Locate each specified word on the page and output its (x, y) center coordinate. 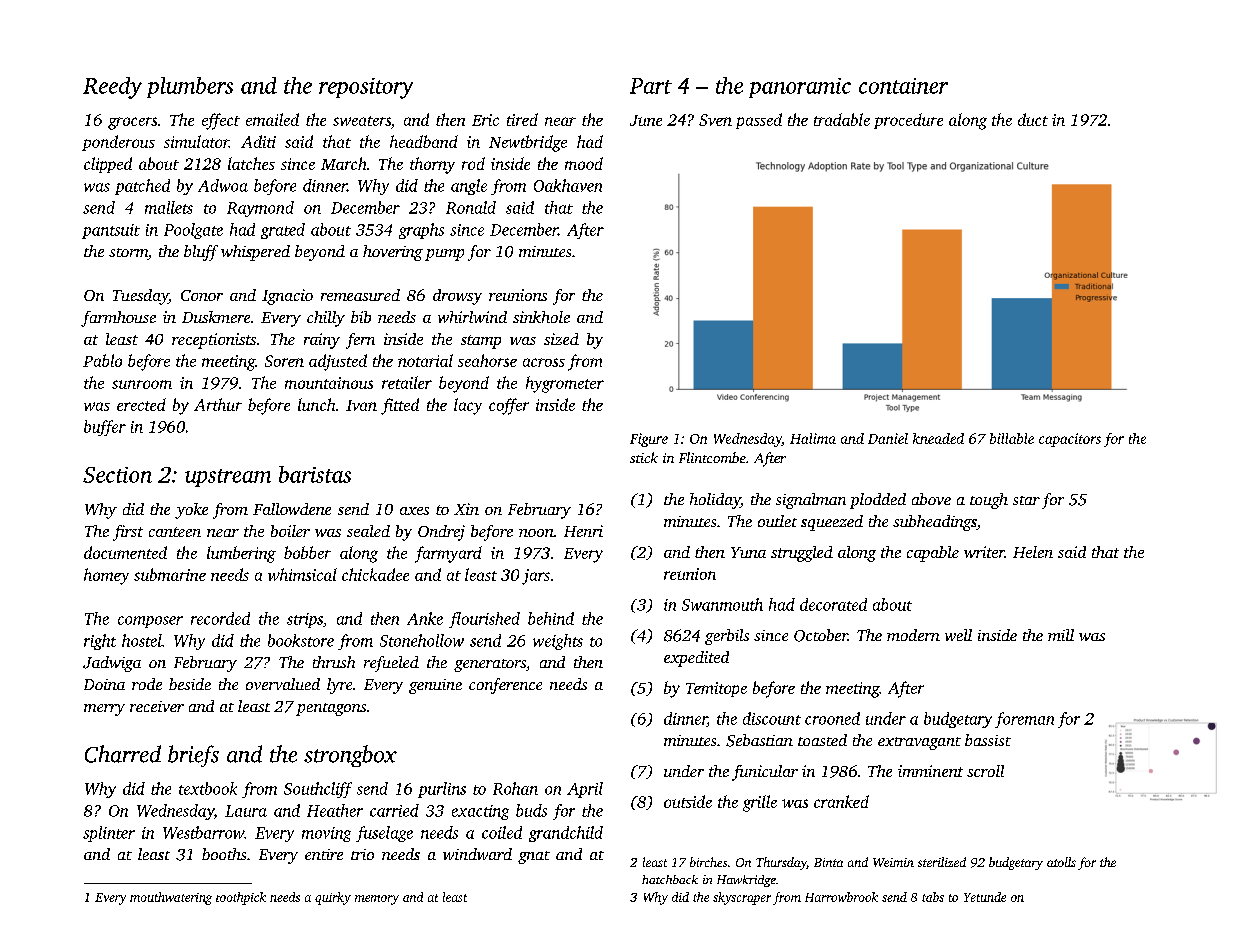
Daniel (888, 438)
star (1026, 500)
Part (651, 86)
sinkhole (541, 317)
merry (104, 710)
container (903, 86)
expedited (696, 659)
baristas (315, 474)
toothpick (241, 898)
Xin (466, 509)
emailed (272, 119)
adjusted (338, 362)
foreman (1024, 720)
